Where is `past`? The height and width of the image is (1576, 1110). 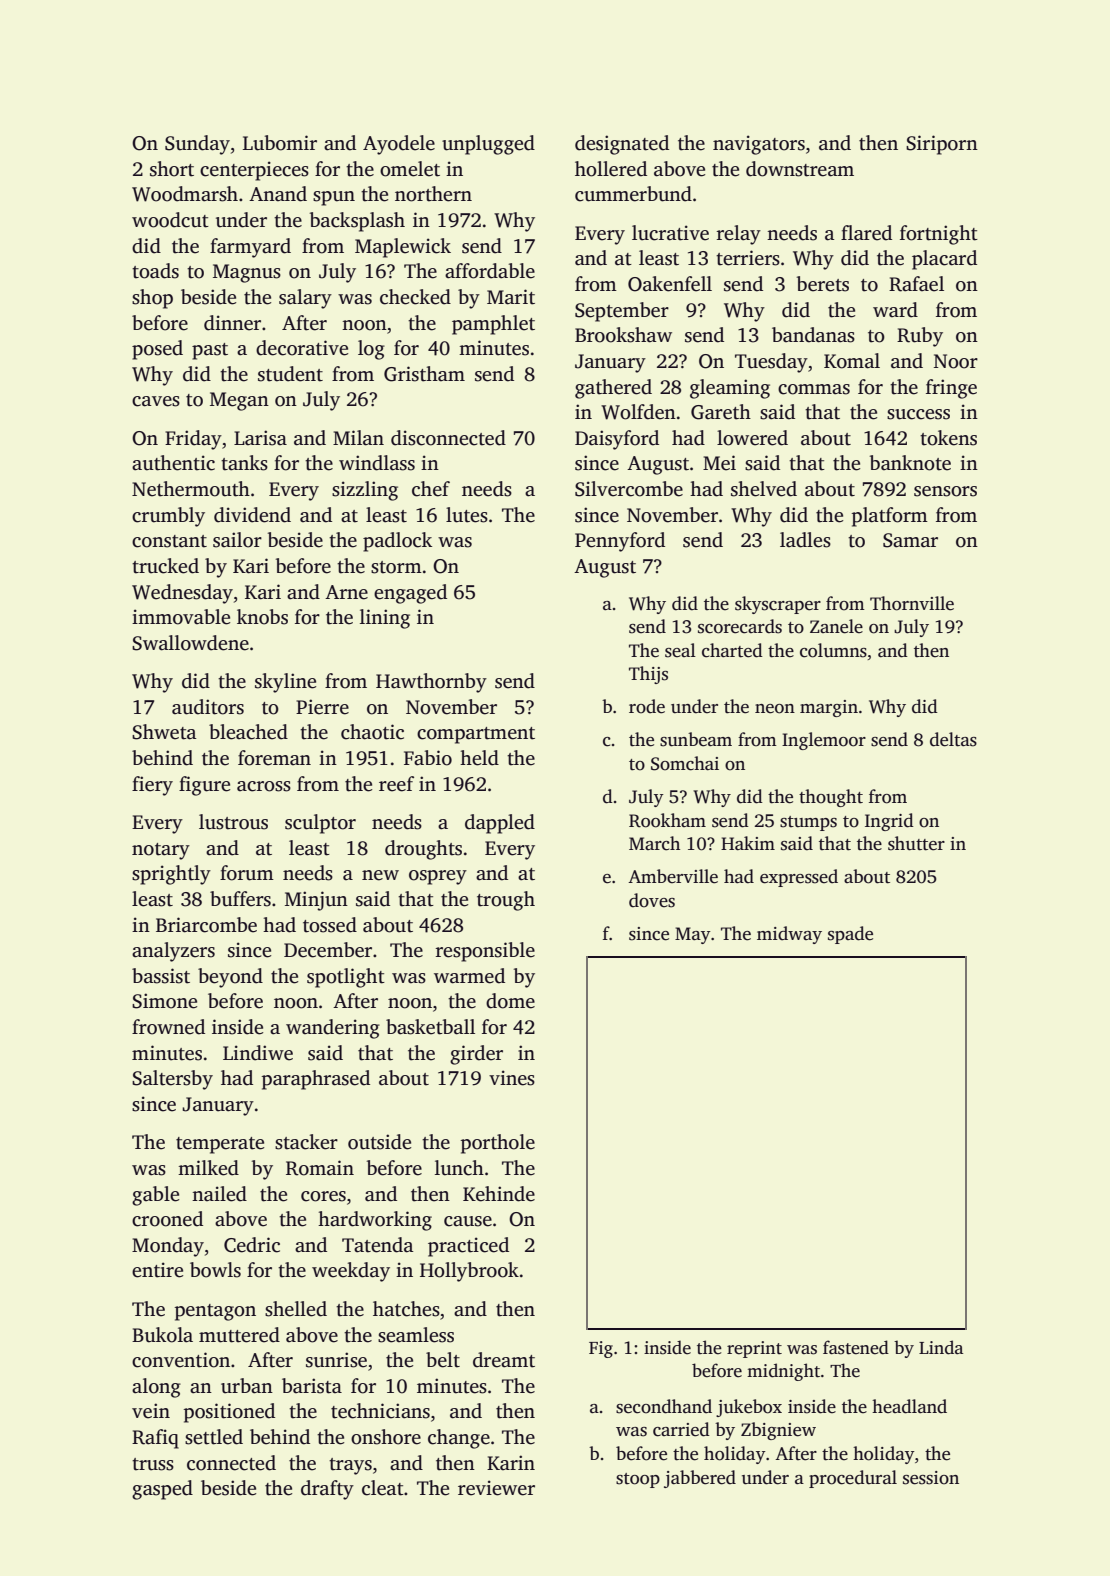 past is located at coordinates (210, 351).
